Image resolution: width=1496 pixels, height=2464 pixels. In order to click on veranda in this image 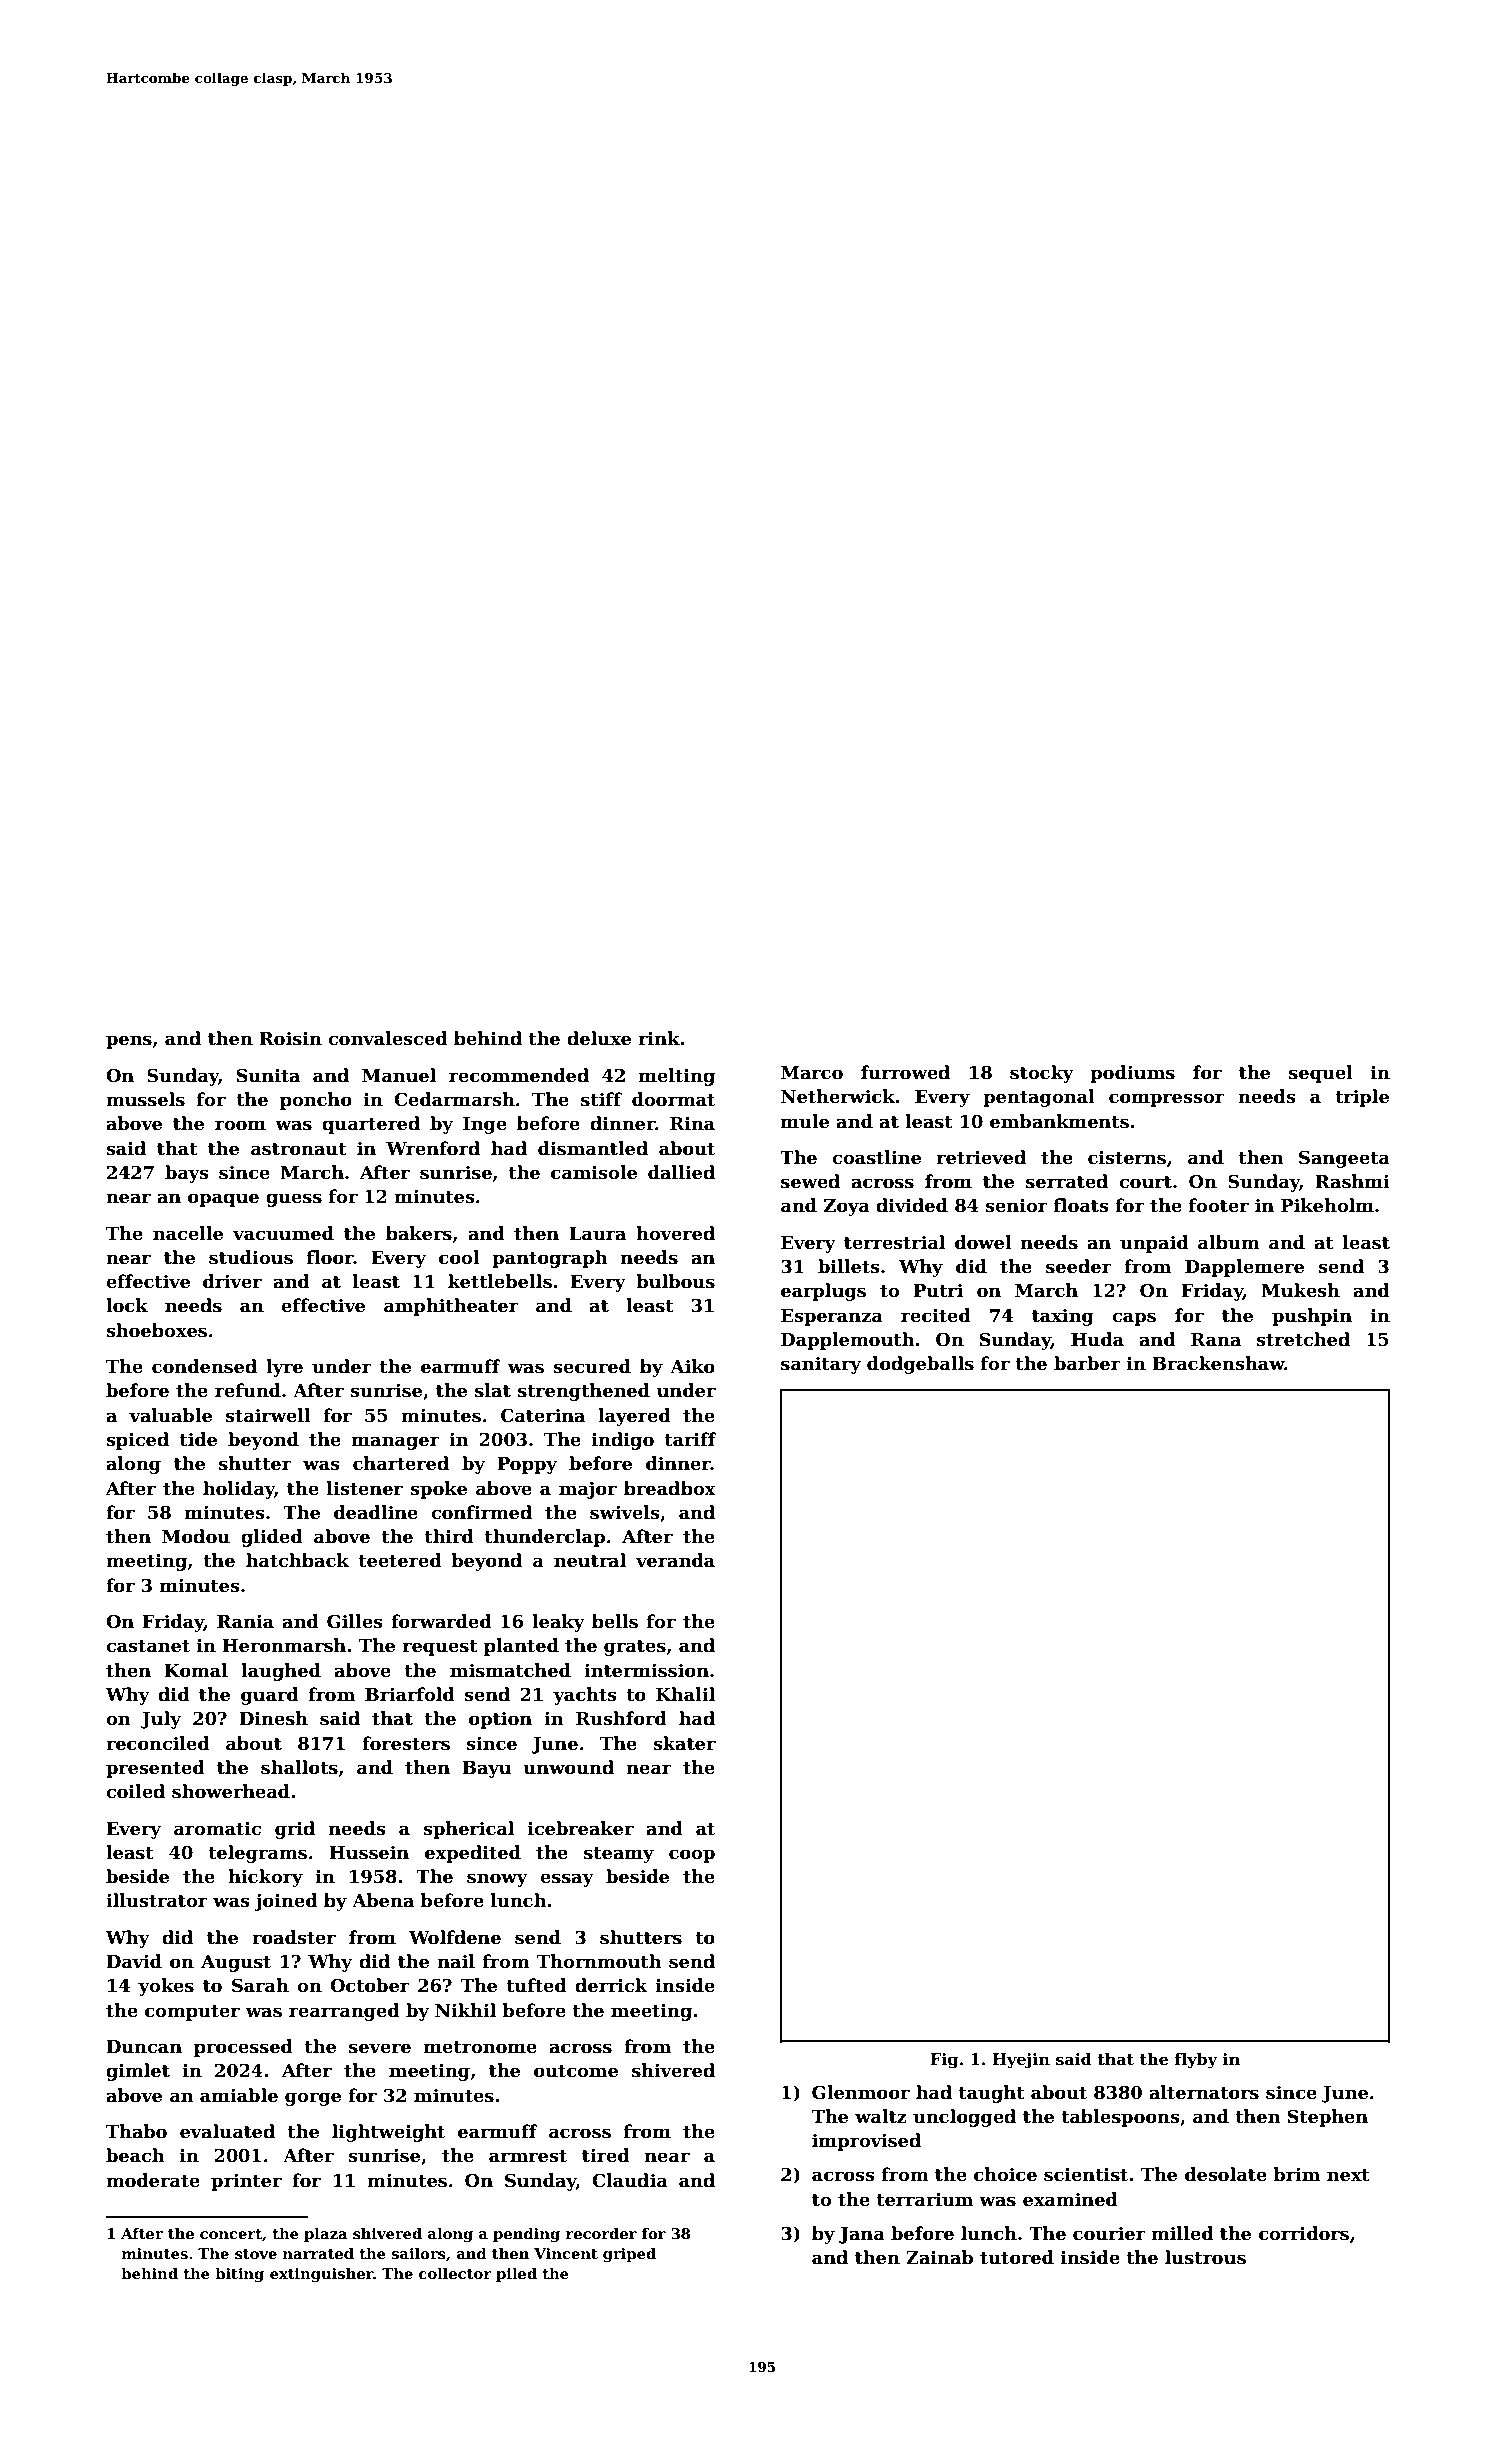, I will do `click(675, 1560)`.
